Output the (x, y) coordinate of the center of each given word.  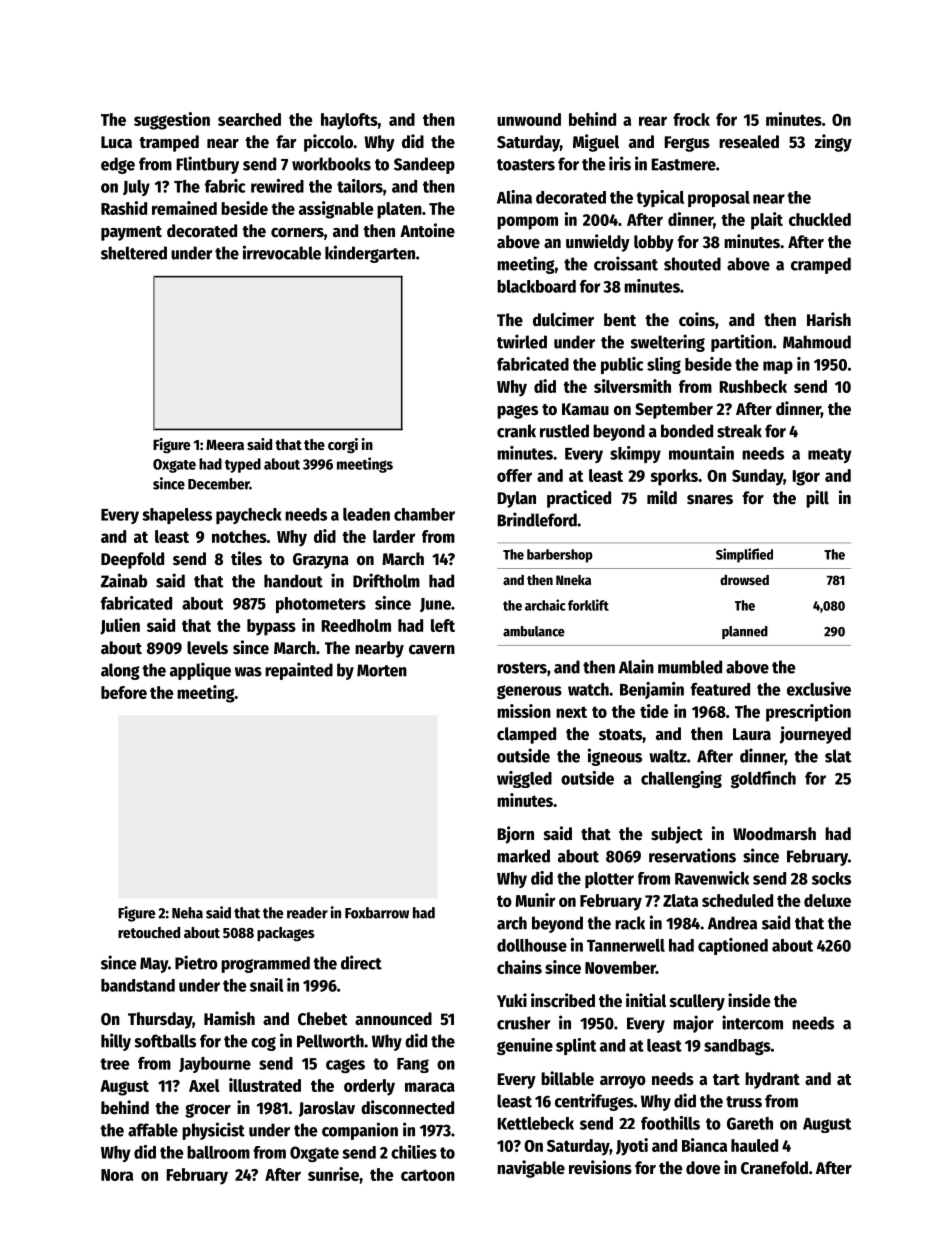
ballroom (218, 1152)
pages (517, 412)
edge (118, 165)
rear (653, 121)
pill (817, 499)
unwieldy (598, 243)
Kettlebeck (535, 1123)
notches (239, 536)
